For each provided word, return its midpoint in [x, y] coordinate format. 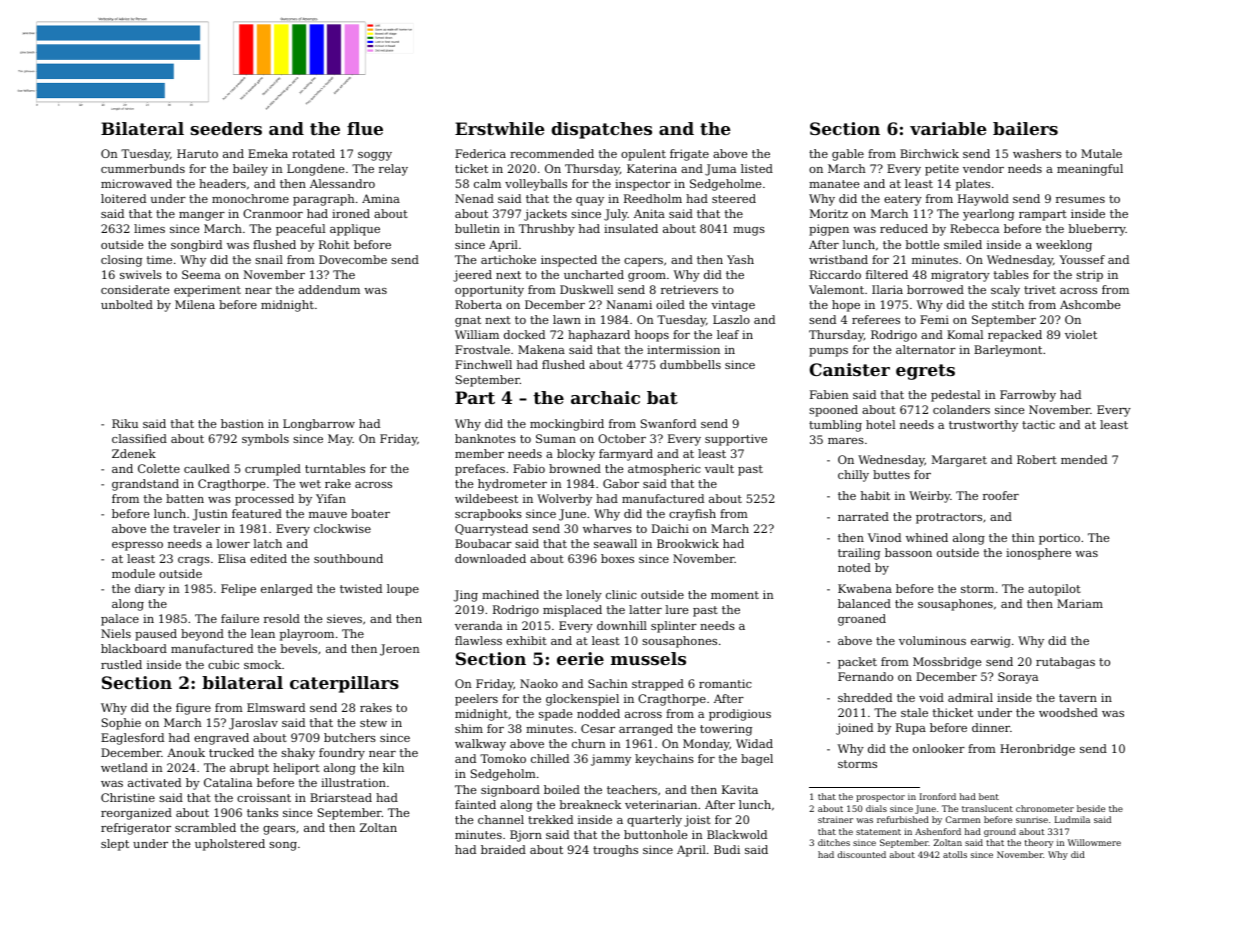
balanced [864, 603]
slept [115, 845]
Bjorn [526, 836]
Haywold [983, 200]
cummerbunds [143, 168]
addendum [329, 289]
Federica [480, 153]
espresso [137, 546]
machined [510, 594]
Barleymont [1008, 351]
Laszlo [731, 319]
